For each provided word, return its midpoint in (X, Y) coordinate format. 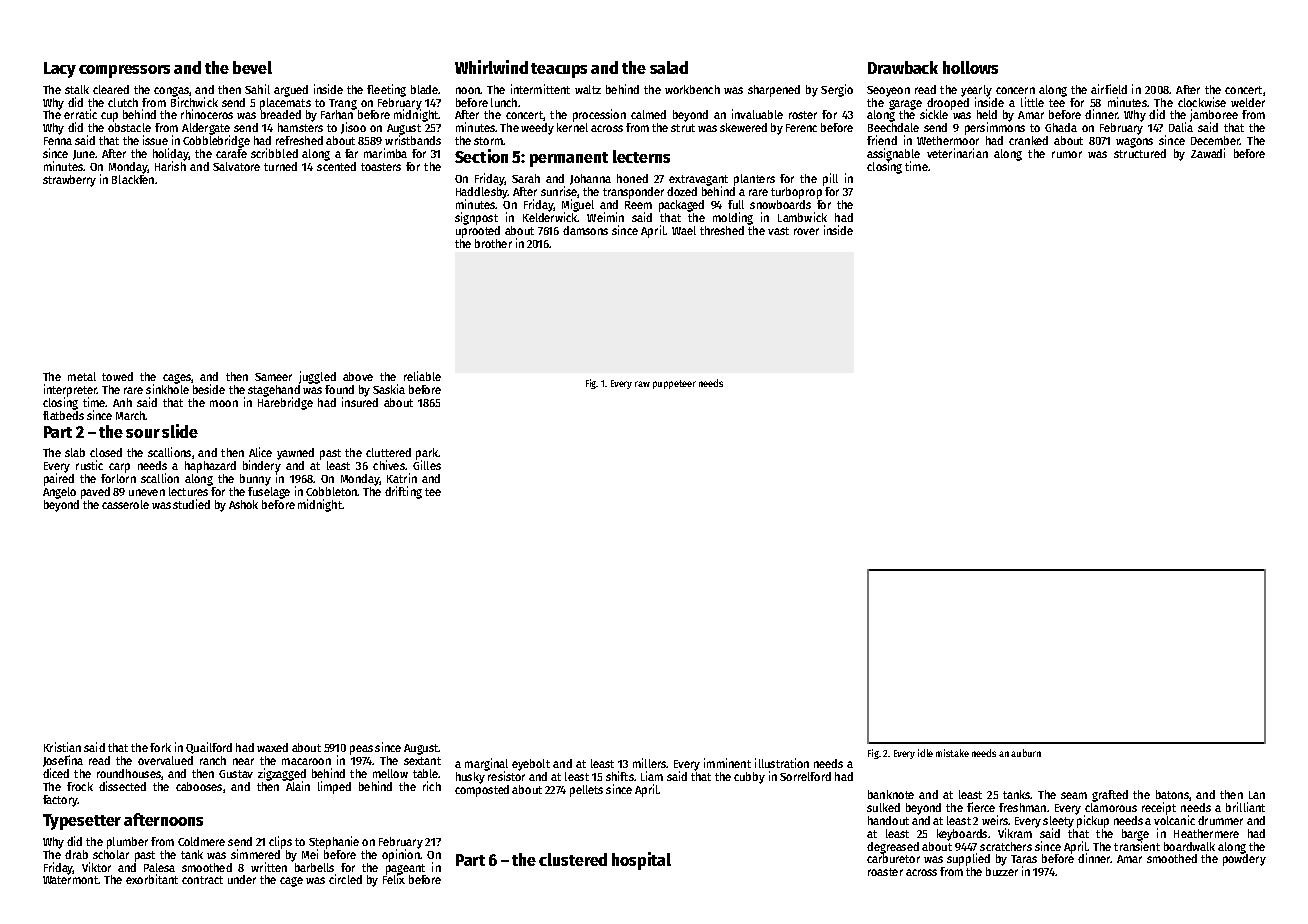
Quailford (209, 748)
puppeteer (674, 384)
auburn (1026, 753)
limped (334, 787)
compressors (124, 71)
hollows (970, 67)
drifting (403, 492)
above (358, 376)
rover (806, 231)
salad (669, 67)
